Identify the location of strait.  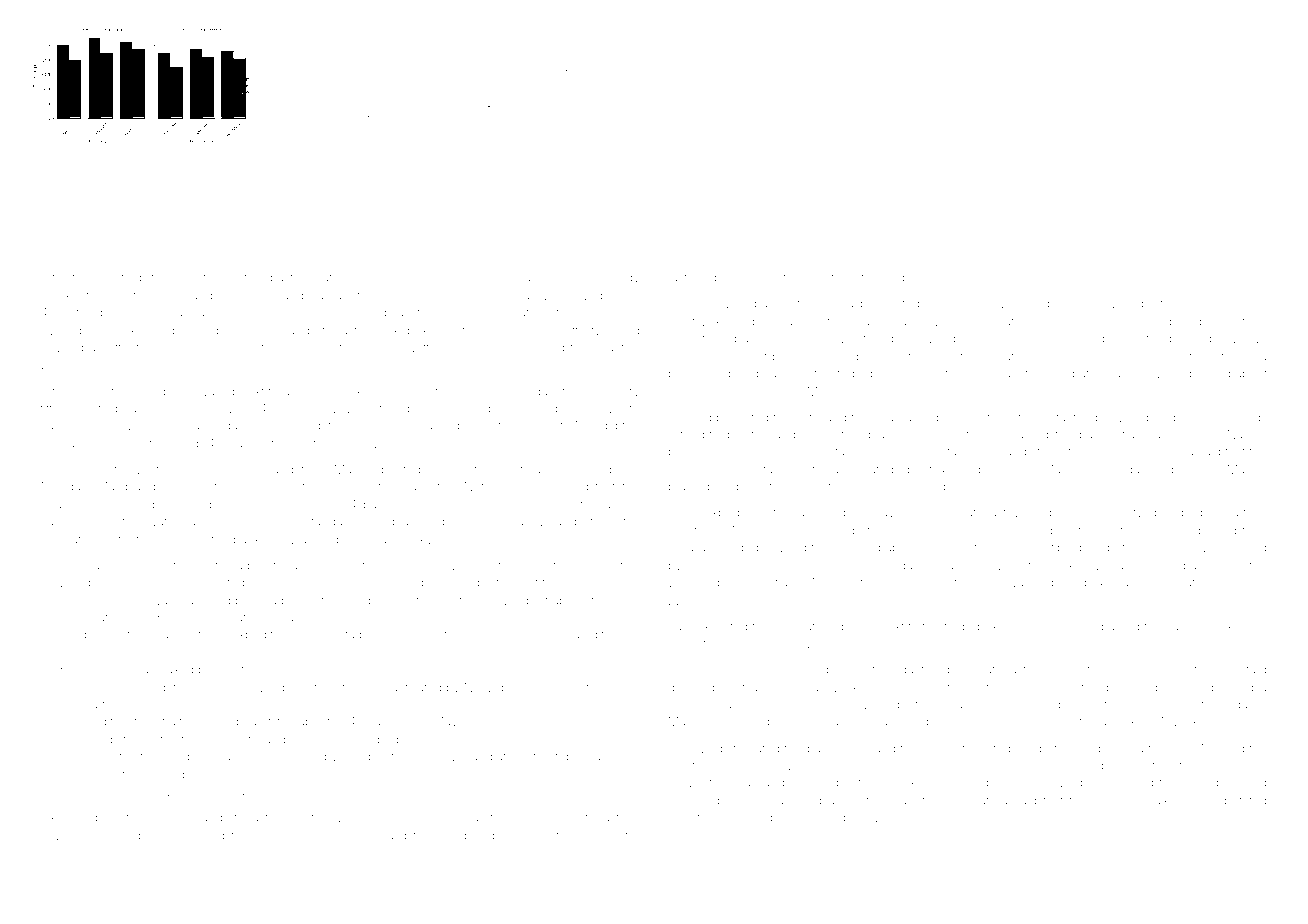
(169, 722).
